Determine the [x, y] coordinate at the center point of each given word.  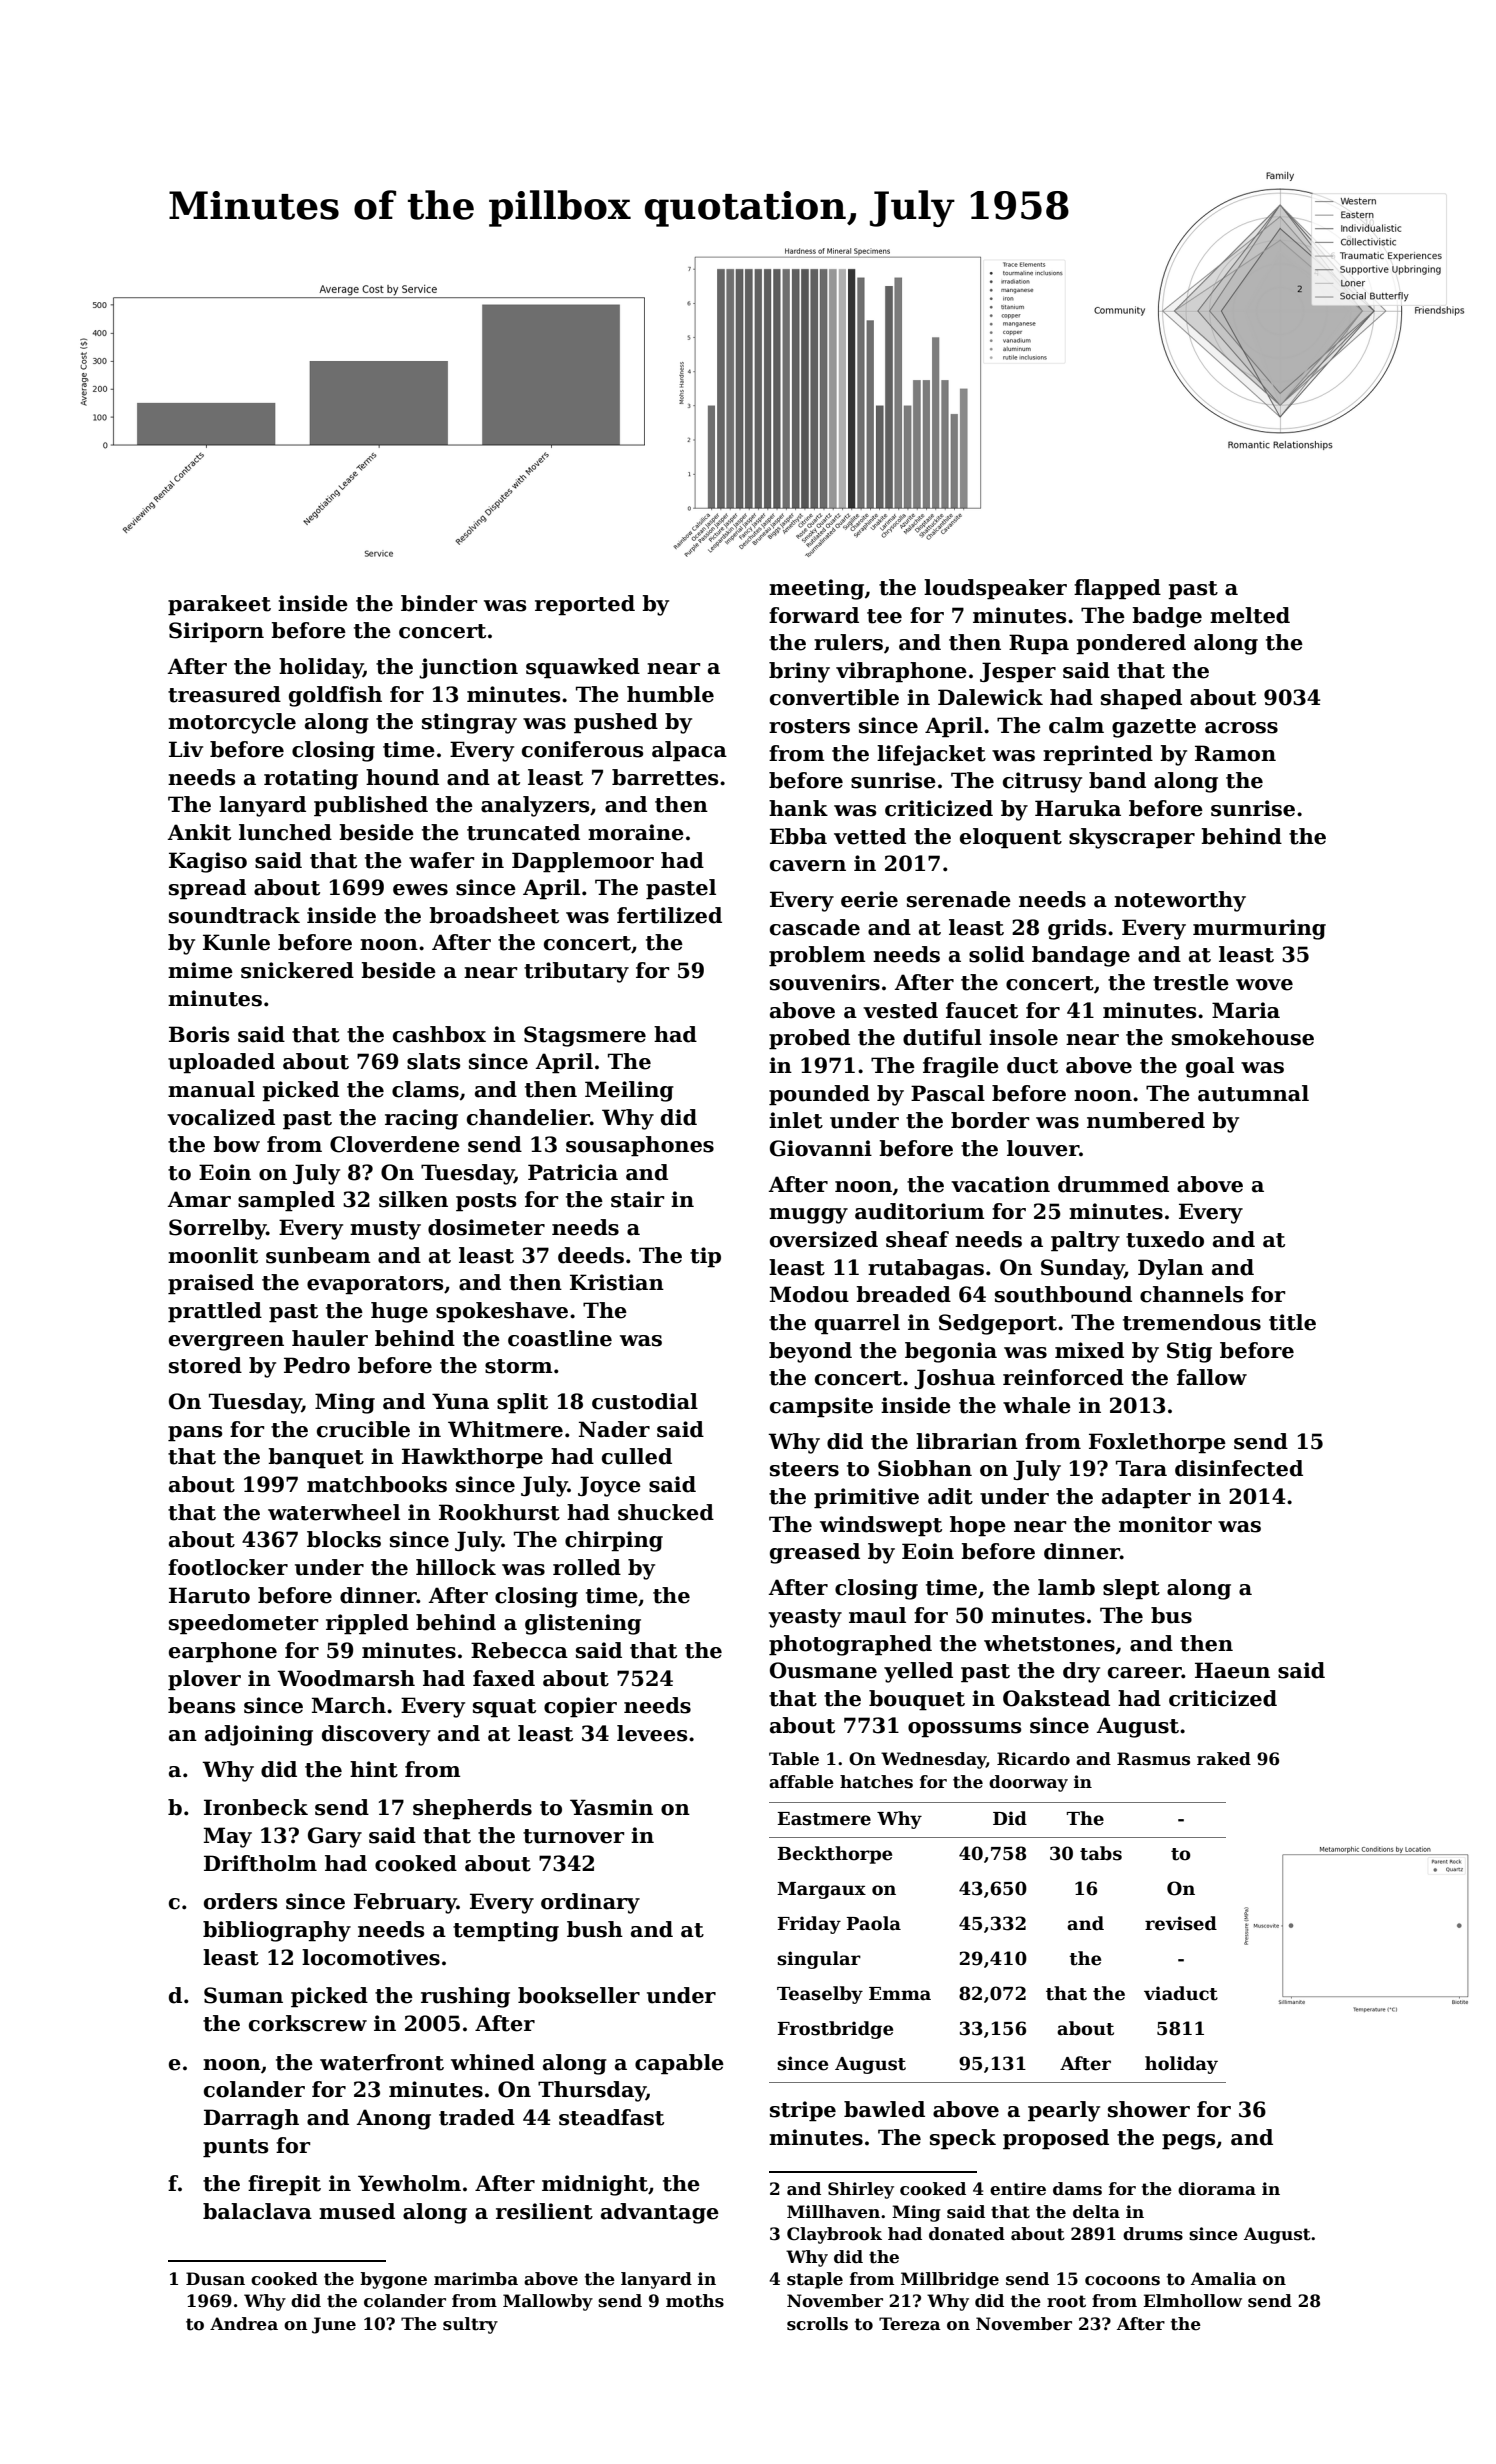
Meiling [629, 1091]
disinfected [1239, 1468]
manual [211, 1089]
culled [637, 1456]
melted [1250, 615]
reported [585, 605]
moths [695, 2301]
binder [439, 603]
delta [1096, 2212]
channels [1191, 1294]
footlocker [228, 1567]
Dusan [215, 2279]
